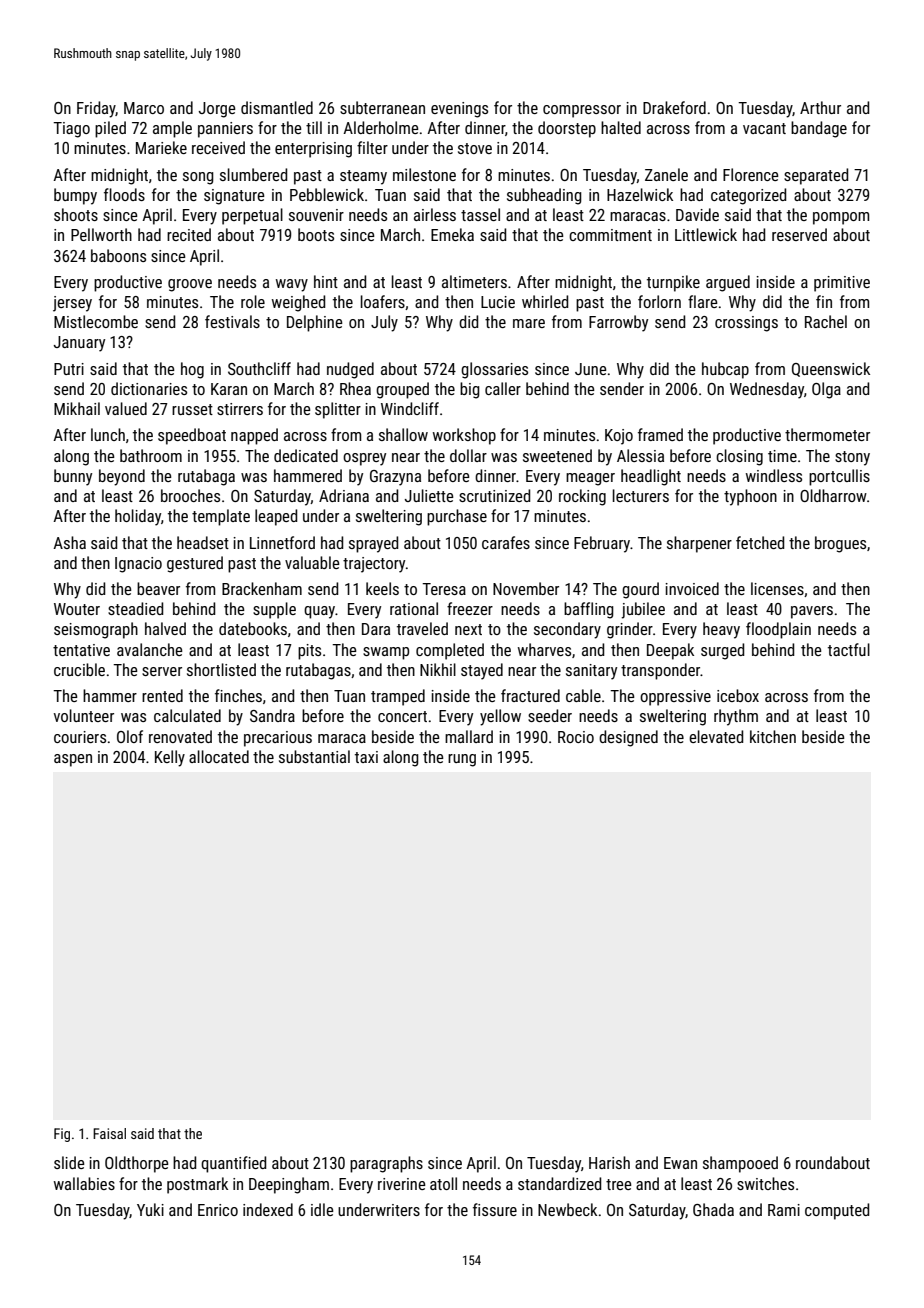  I want to click on nudged, so click(350, 370).
